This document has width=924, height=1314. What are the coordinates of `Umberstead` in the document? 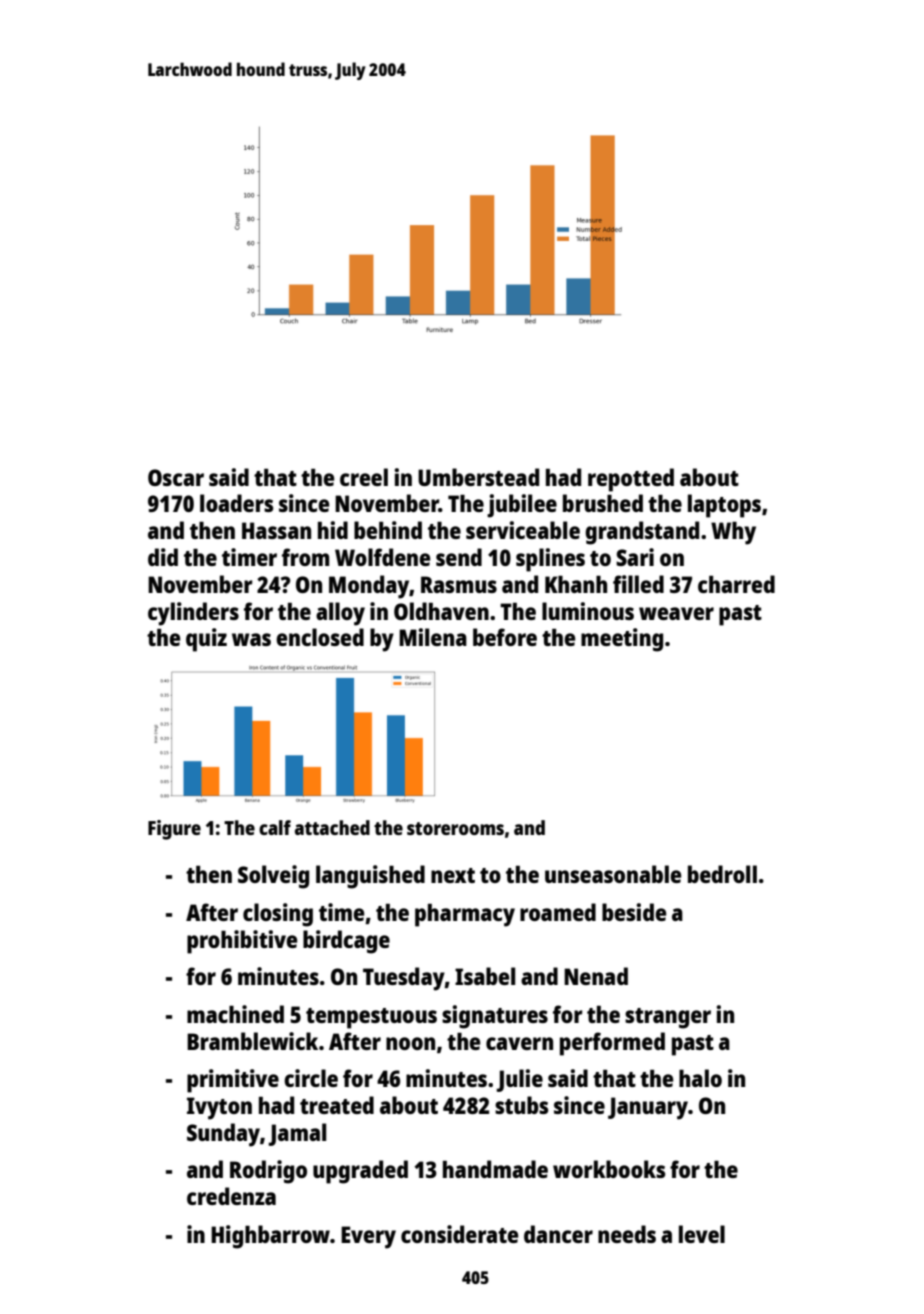 It's located at (478, 477).
